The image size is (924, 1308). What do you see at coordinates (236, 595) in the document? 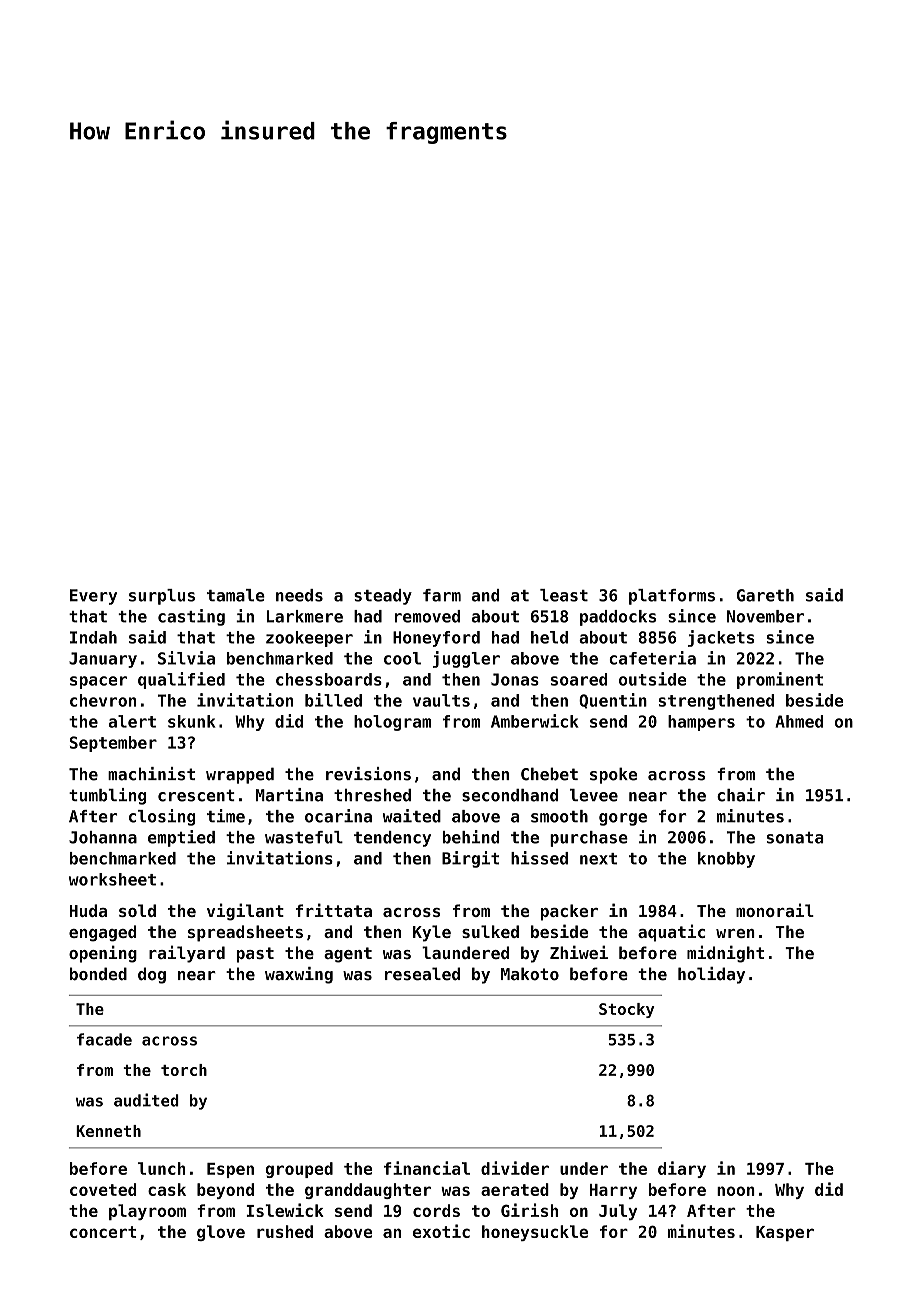
I see `tamale` at bounding box center [236, 595].
